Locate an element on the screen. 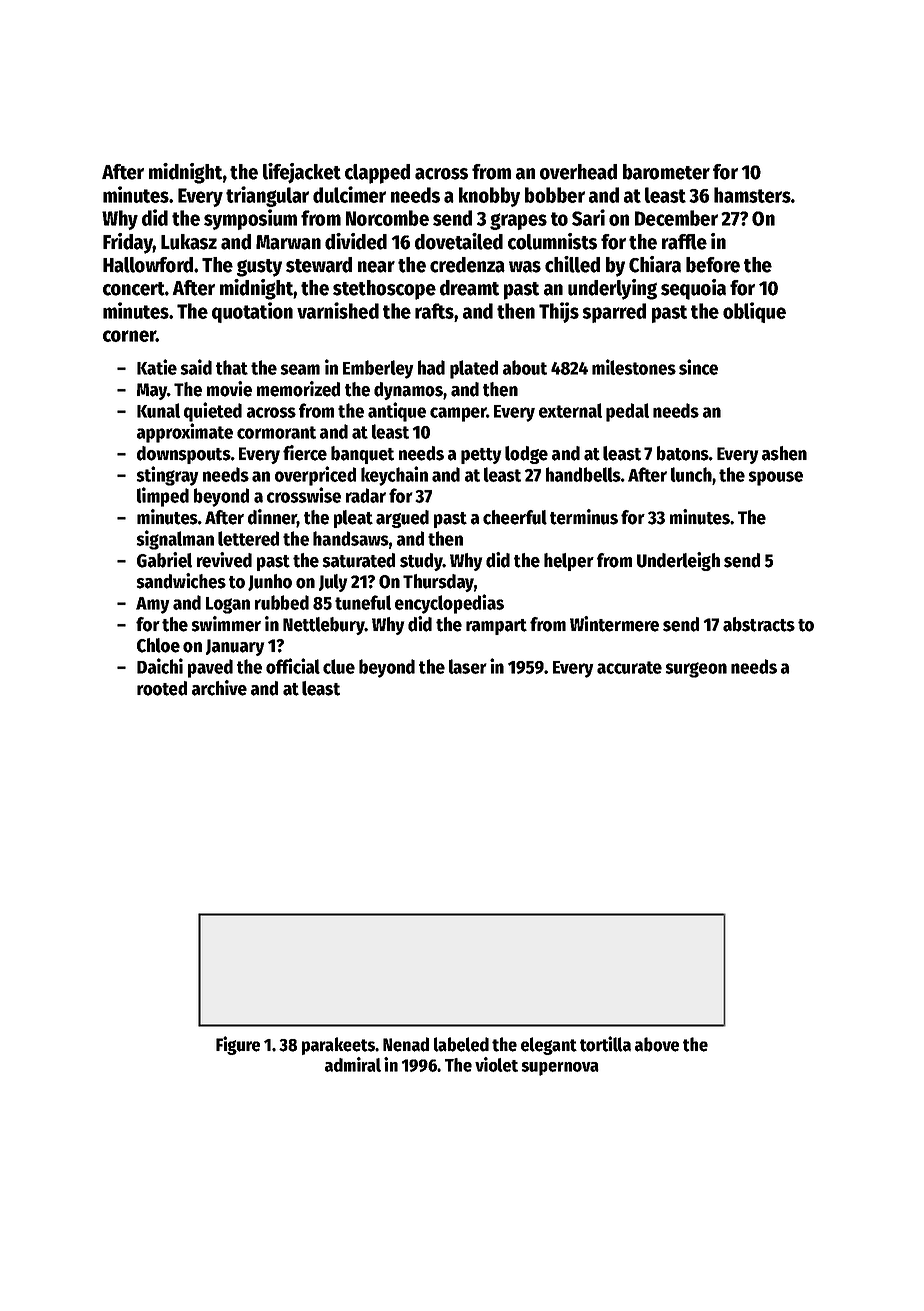 The height and width of the screenshot is (1311, 924). surgeon is located at coordinates (696, 670).
